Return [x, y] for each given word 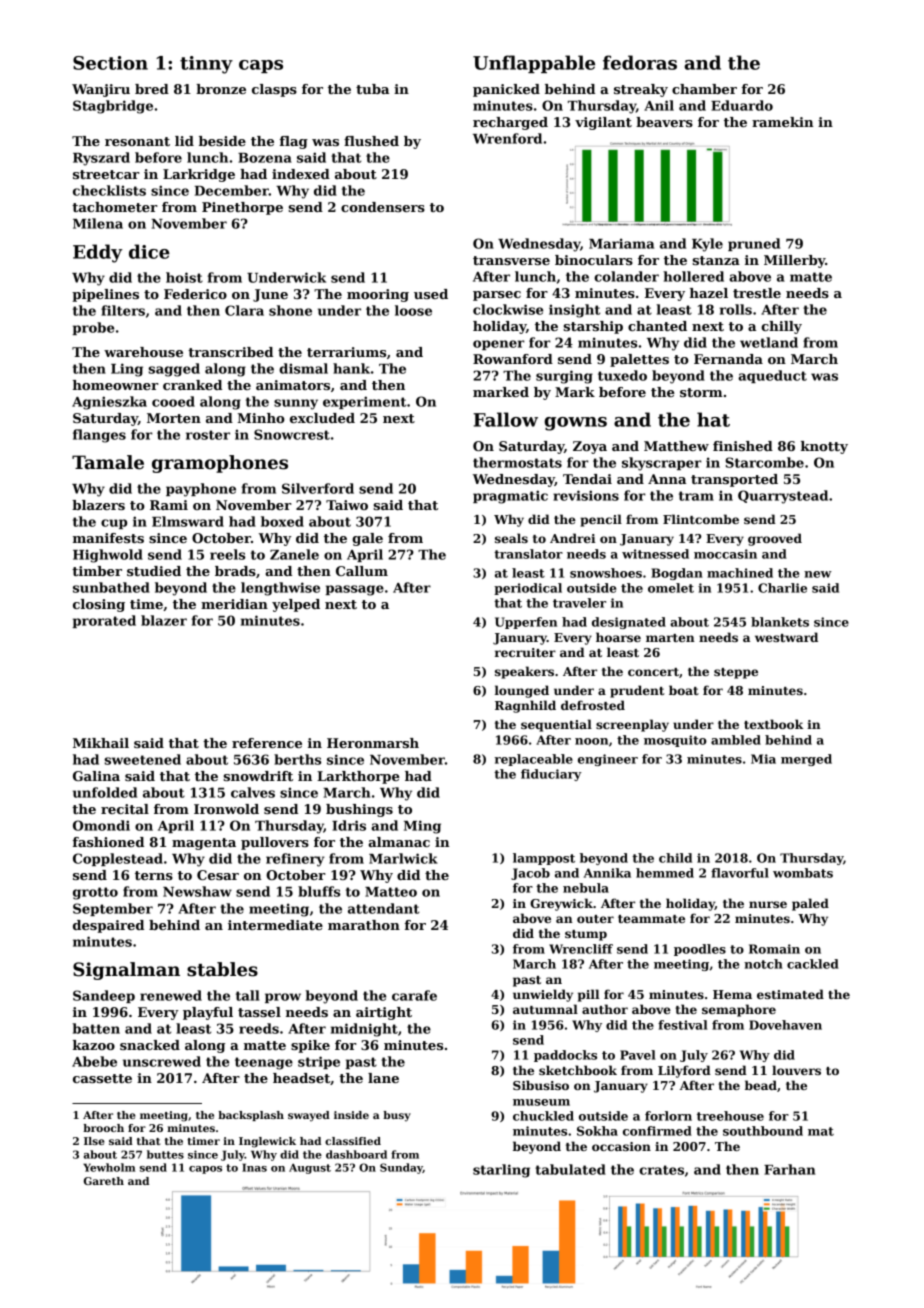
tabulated [570, 1169]
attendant [383, 908]
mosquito [675, 741]
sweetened [142, 759]
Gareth [104, 1181]
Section [110, 63]
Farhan [789, 1169]
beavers [664, 122]
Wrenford [507, 138]
